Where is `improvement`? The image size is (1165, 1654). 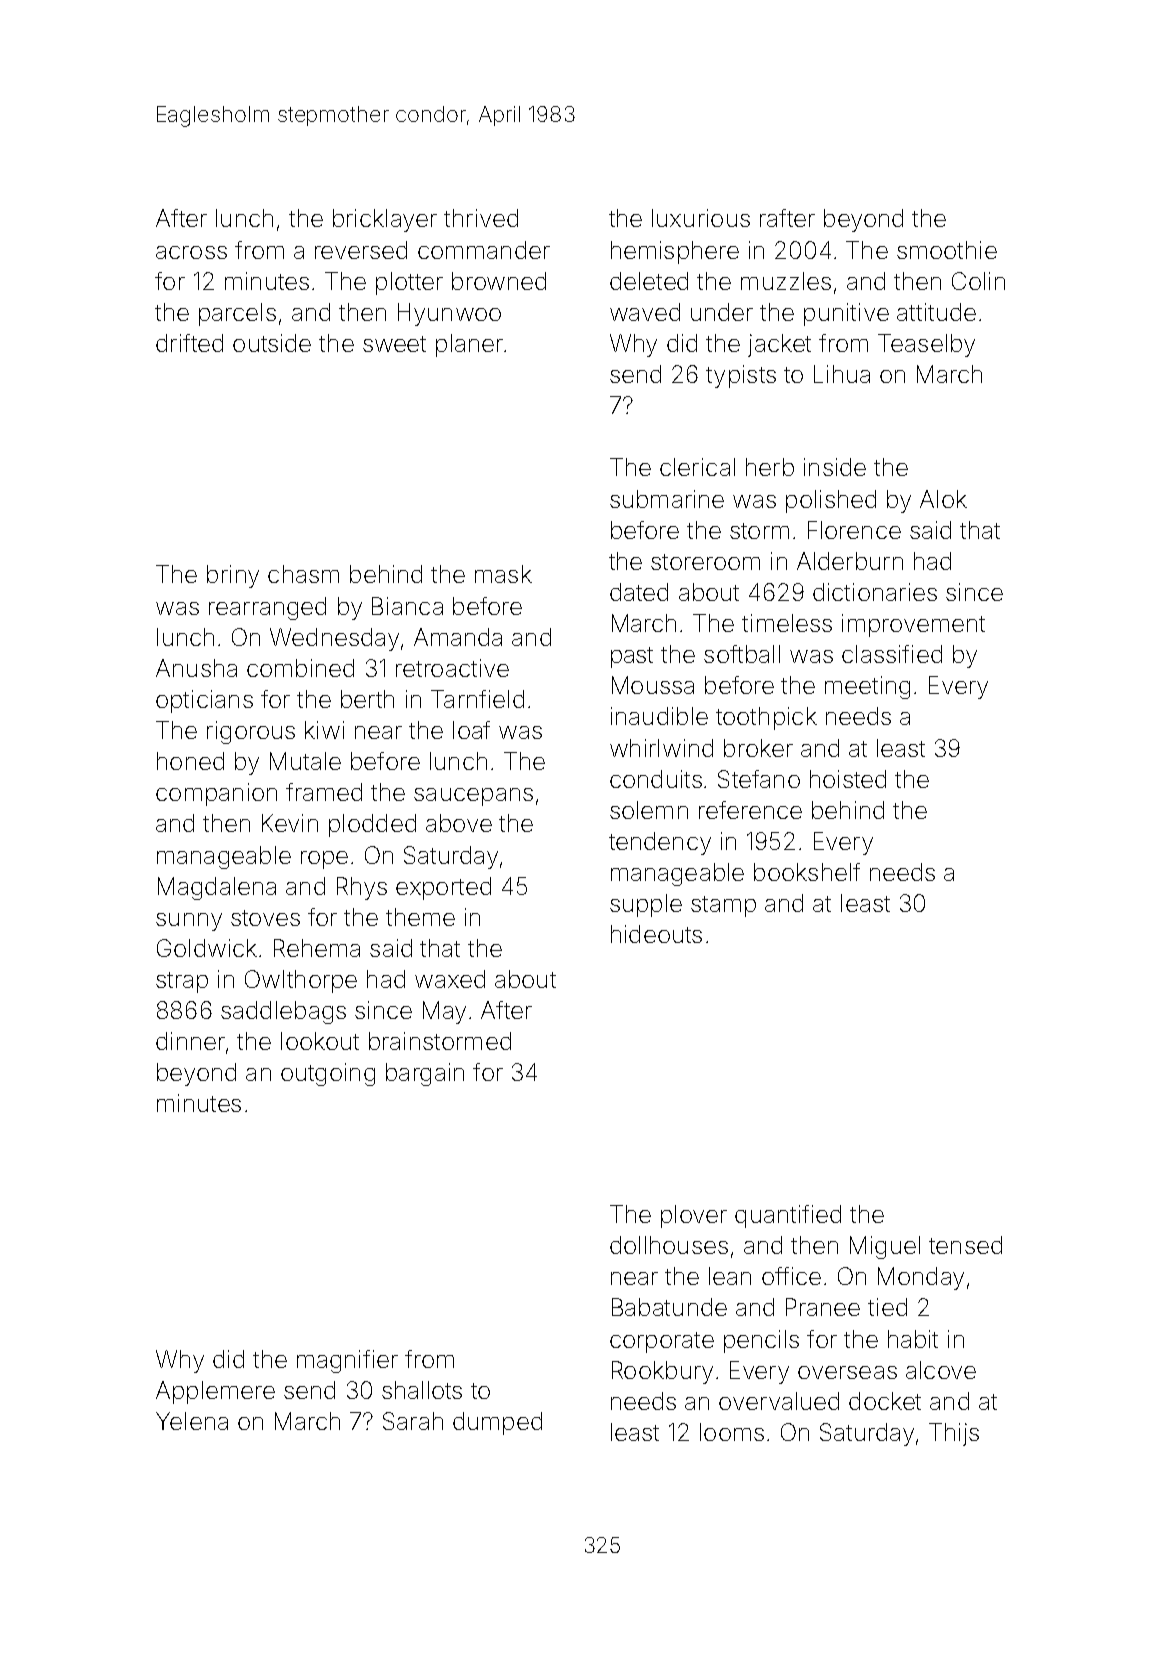
improvement is located at coordinates (913, 625).
